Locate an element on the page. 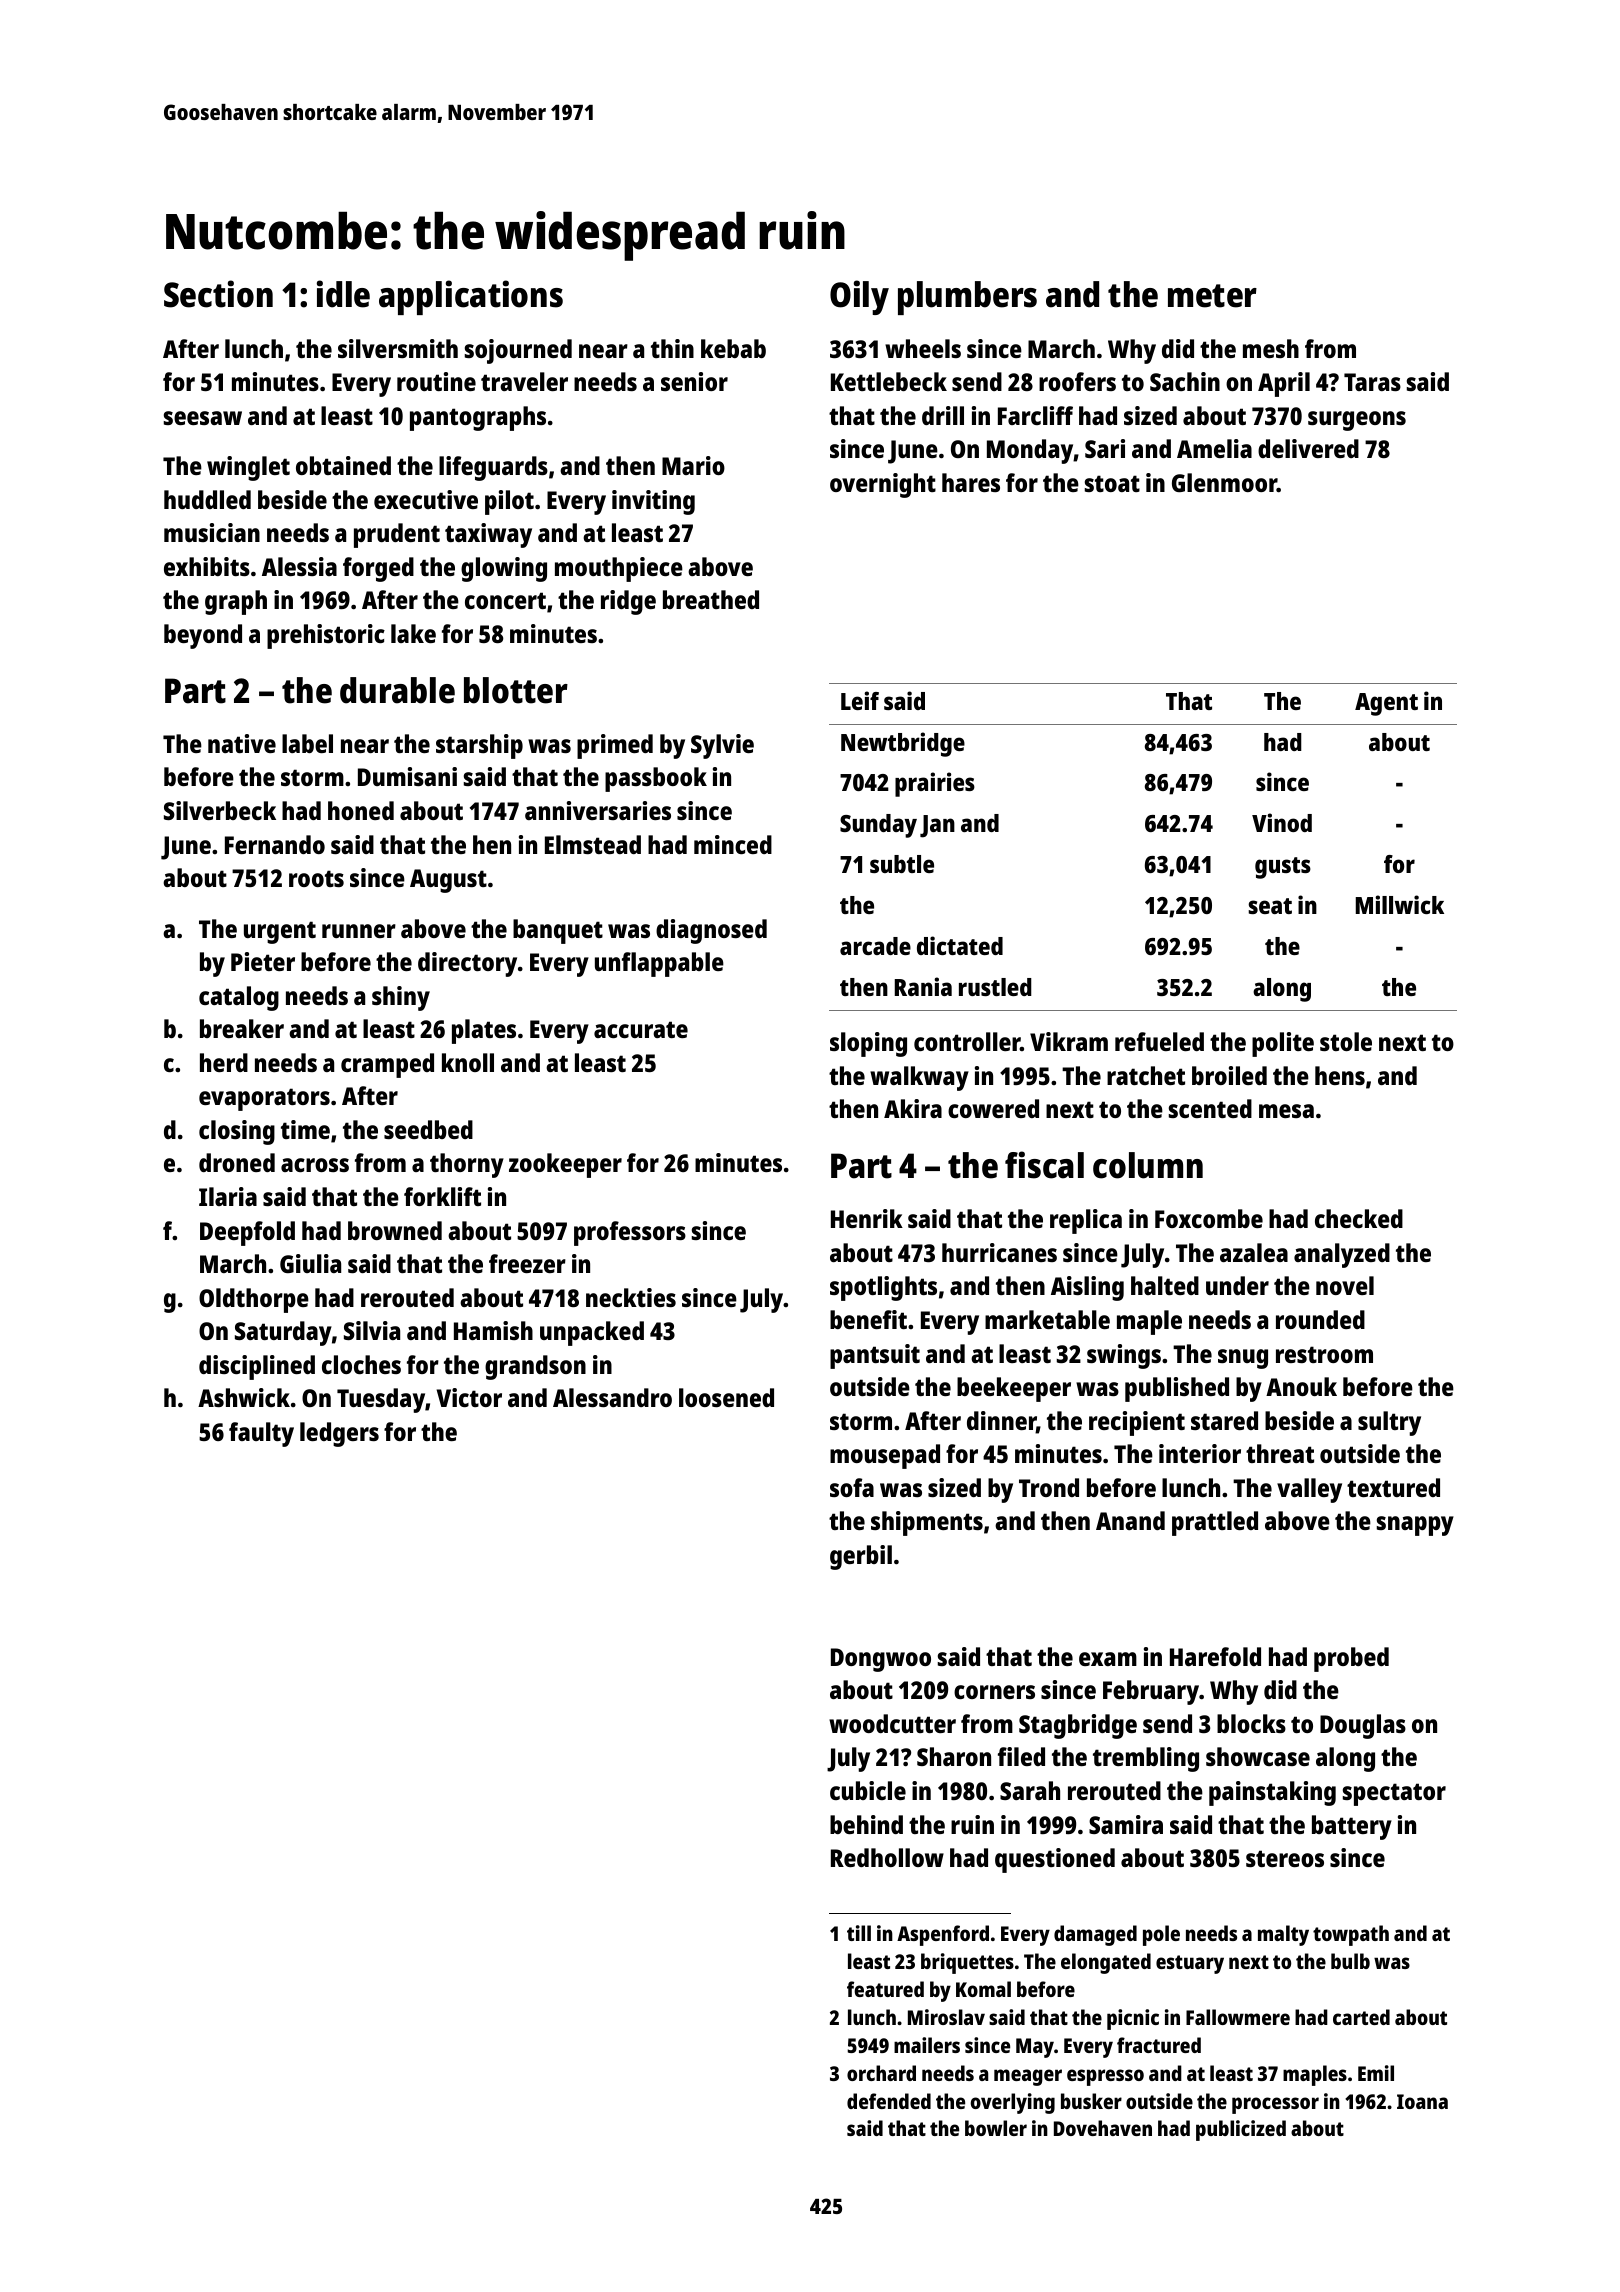  bowler is located at coordinates (996, 2128).
